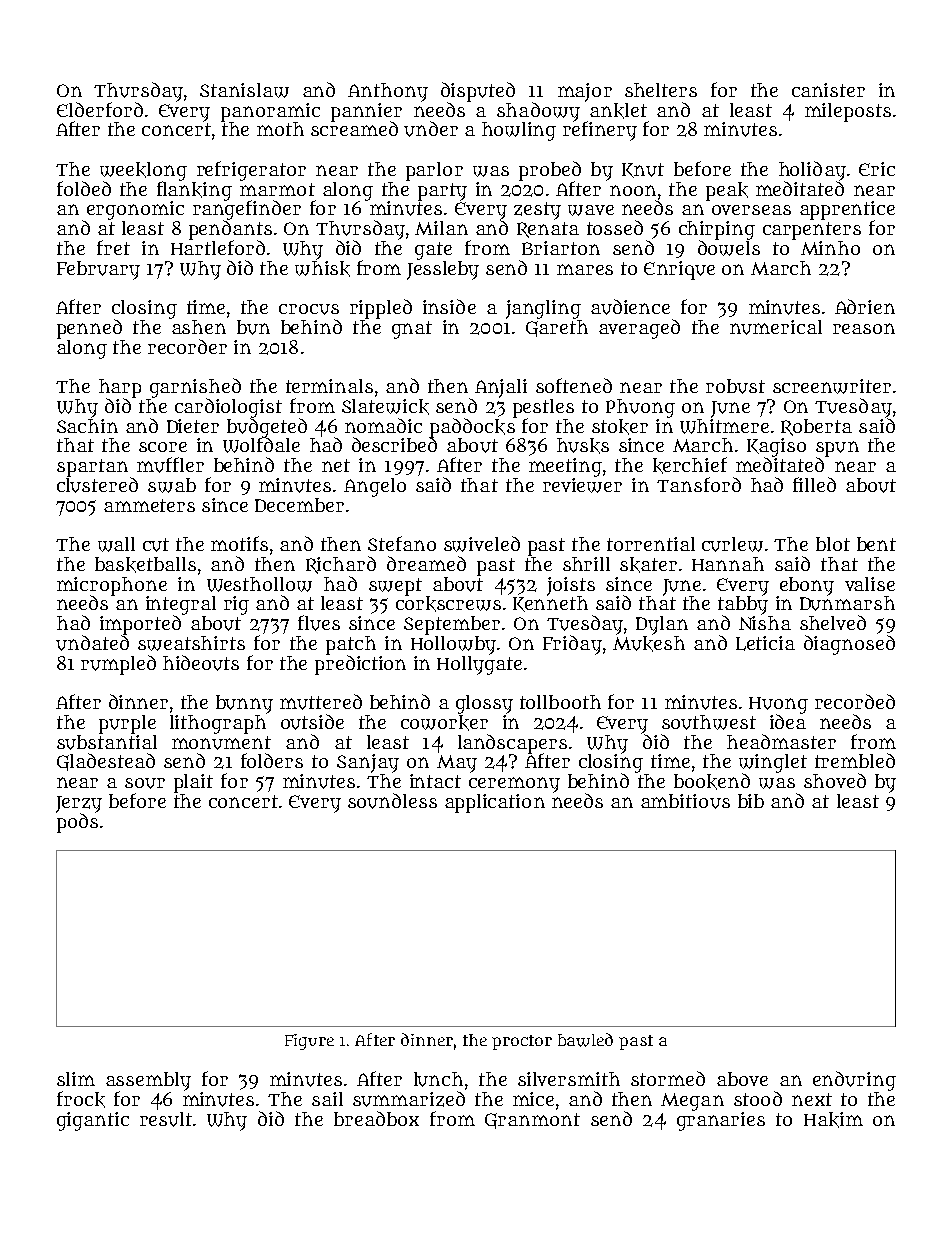 The height and width of the screenshot is (1233, 952). I want to click on folded, so click(84, 188).
